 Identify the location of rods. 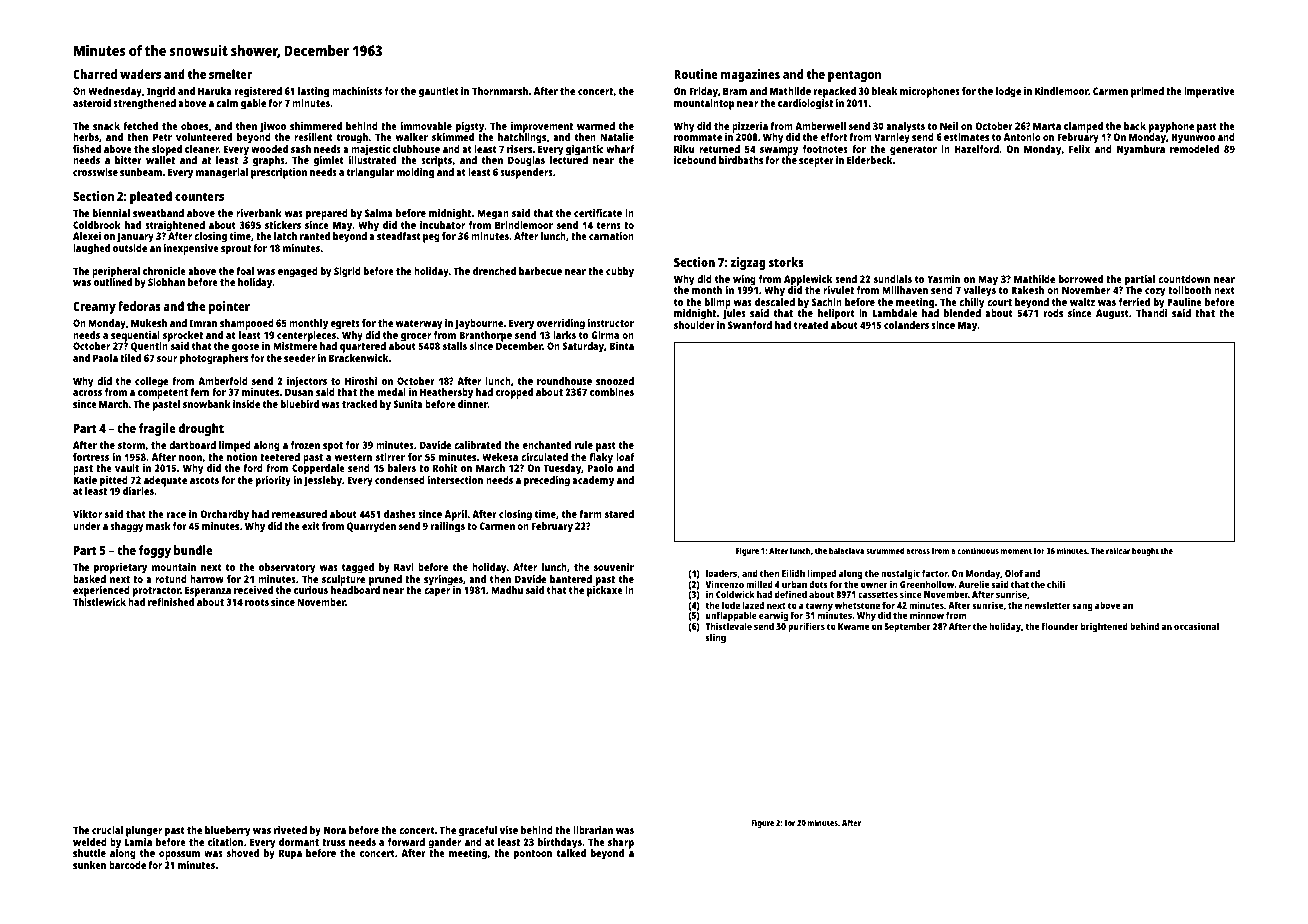
(1053, 313).
